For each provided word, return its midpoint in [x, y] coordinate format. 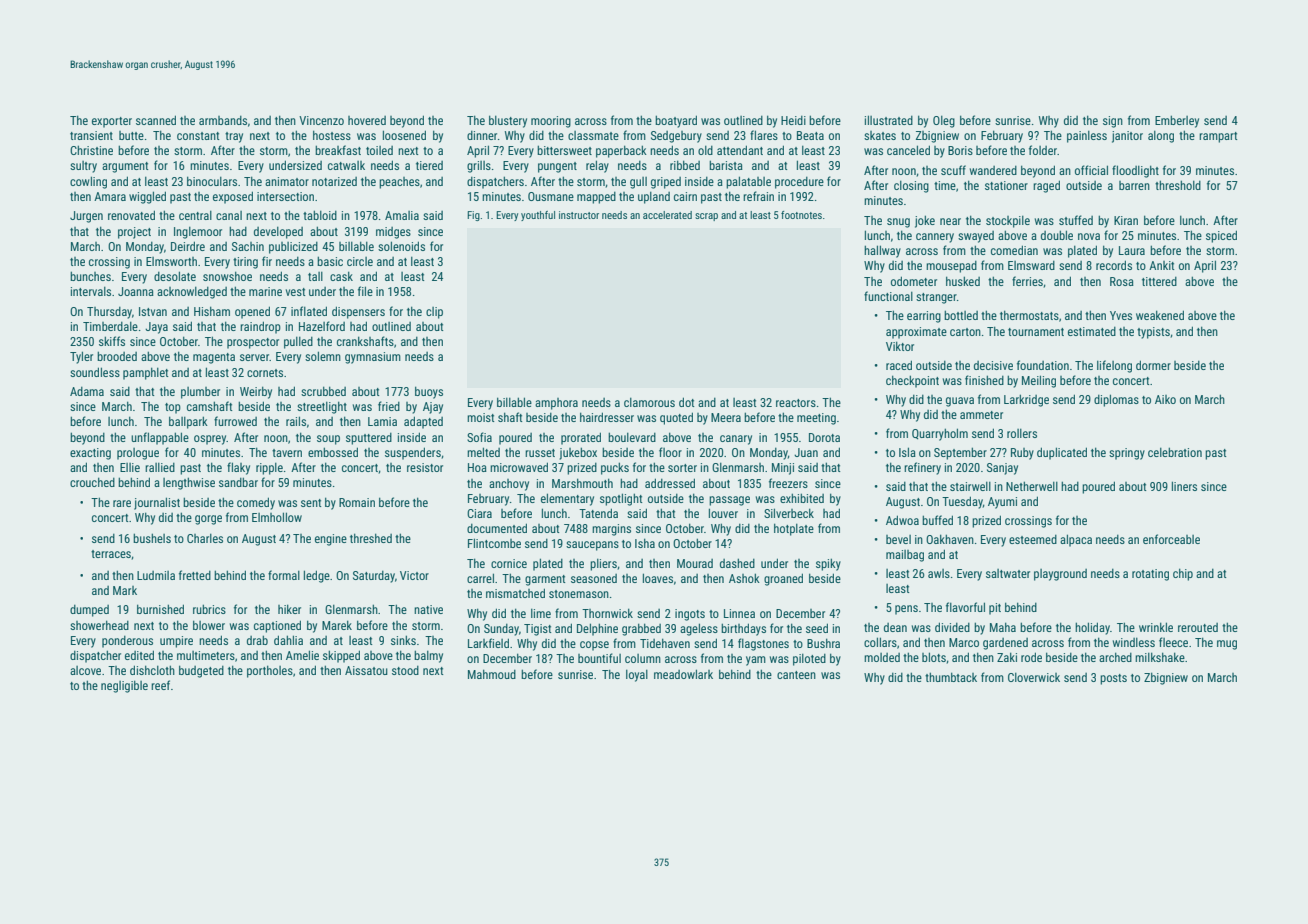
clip [434, 313]
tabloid [320, 215]
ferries [1027, 281]
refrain [758, 196]
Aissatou [366, 670]
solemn [323, 356]
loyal [637, 675]
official [1091, 170]
